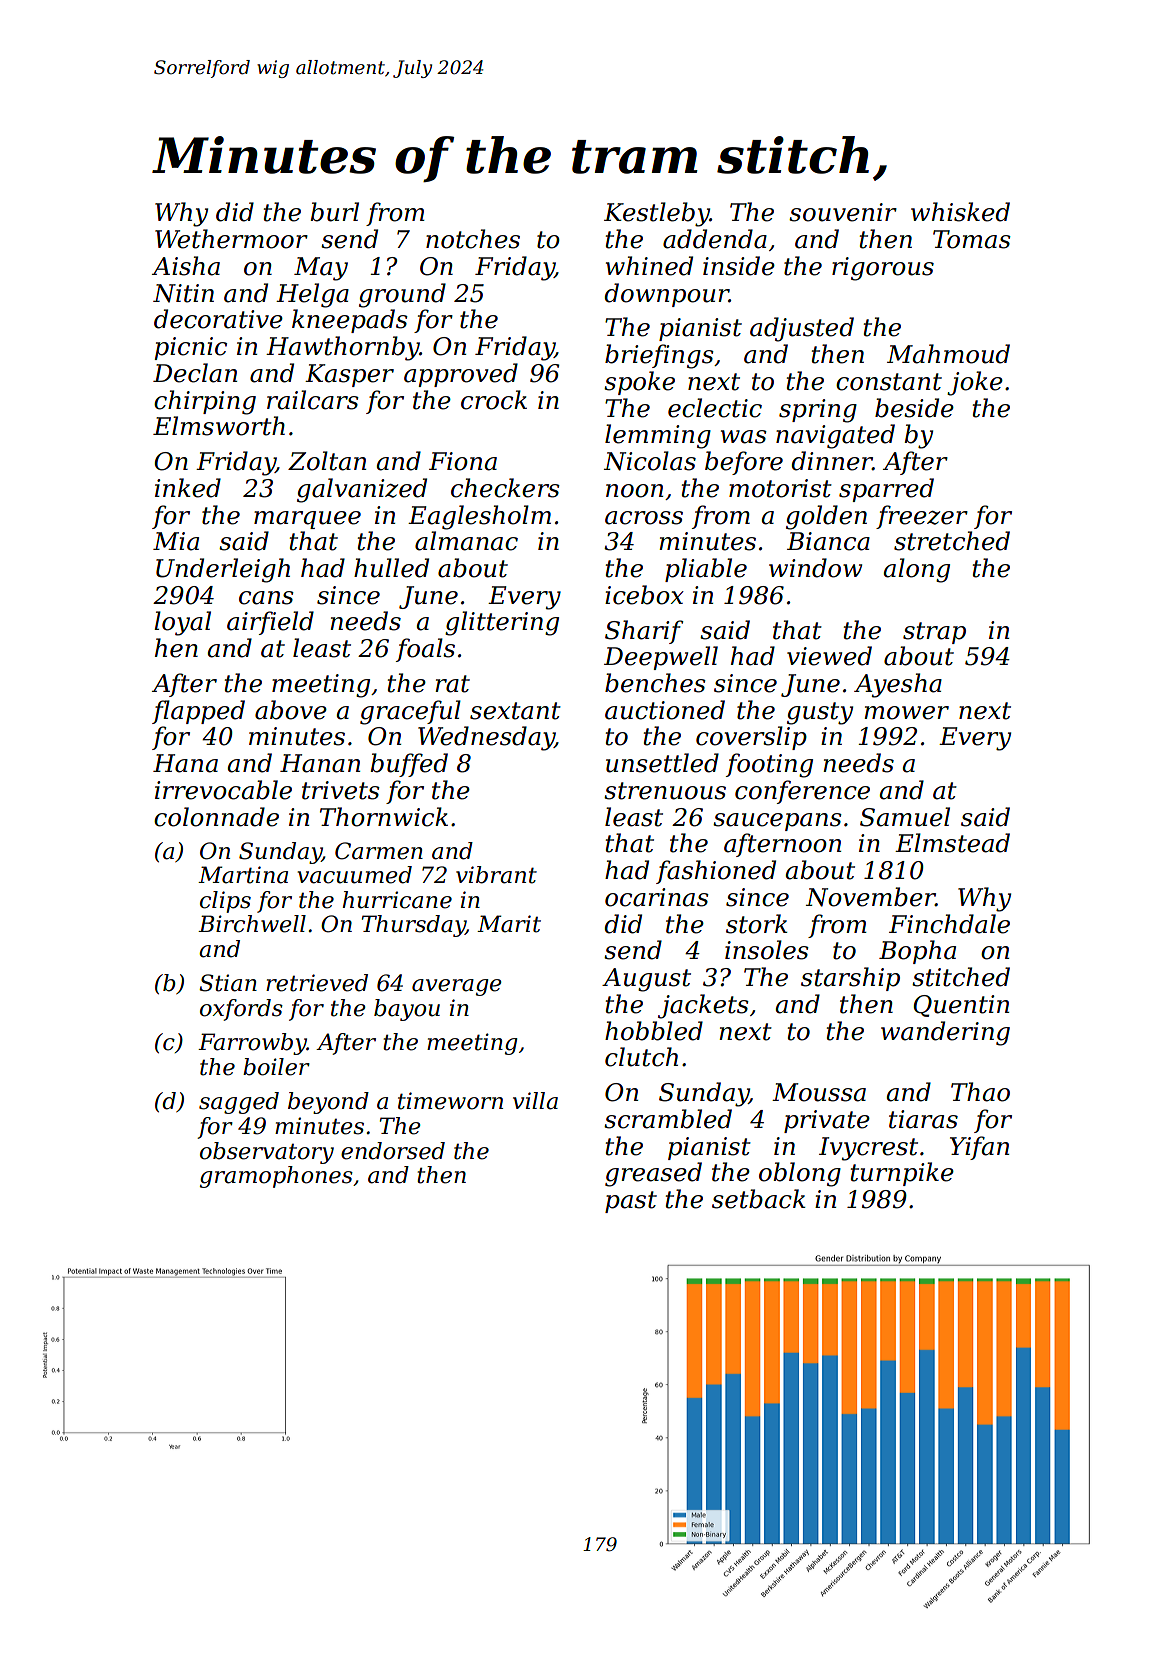  I want to click on Elmstead, so click(952, 843).
